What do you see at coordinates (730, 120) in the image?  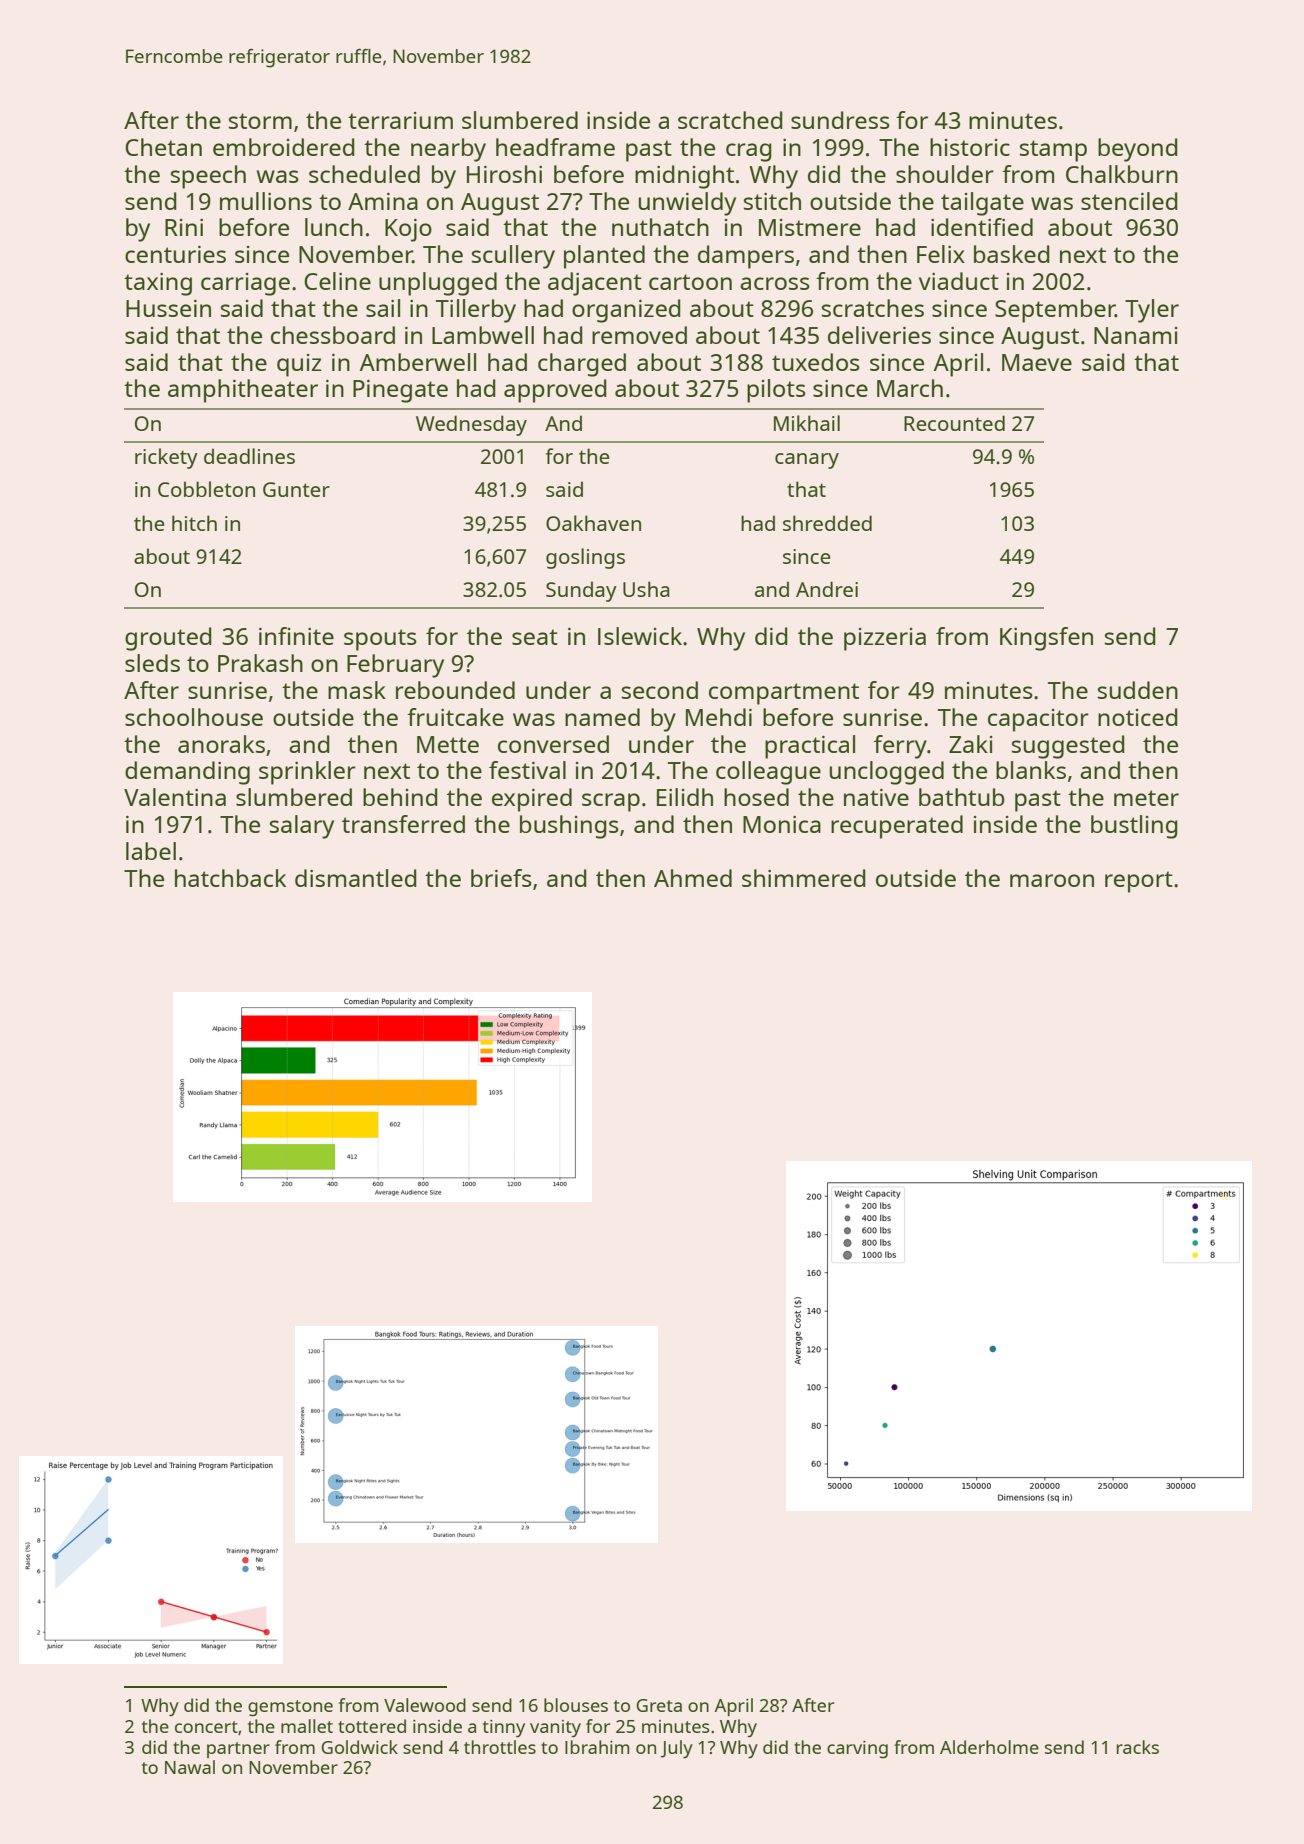 I see `scratched` at bounding box center [730, 120].
